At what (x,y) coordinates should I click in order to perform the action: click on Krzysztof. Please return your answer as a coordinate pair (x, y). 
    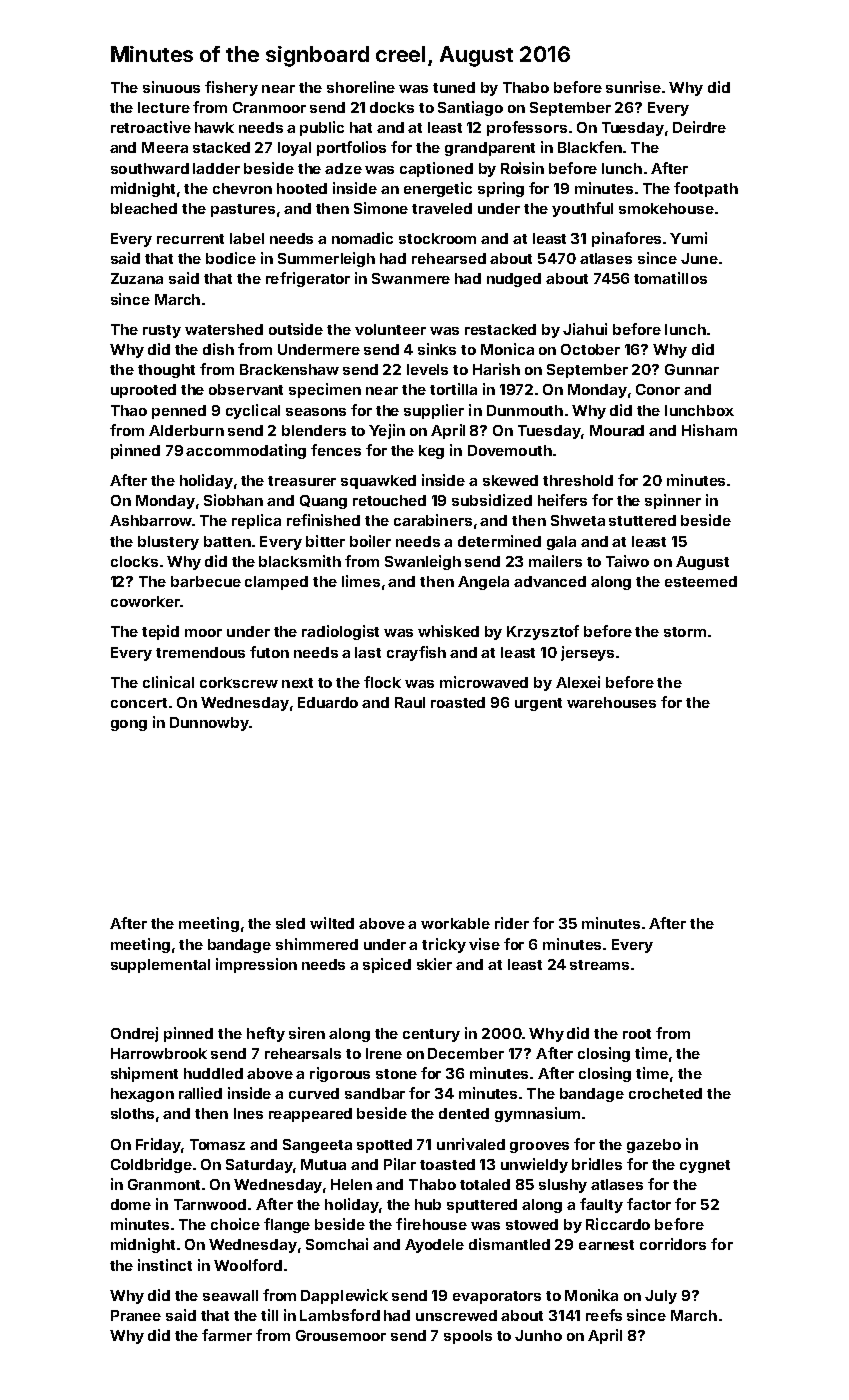
    Looking at the image, I should click on (543, 632).
